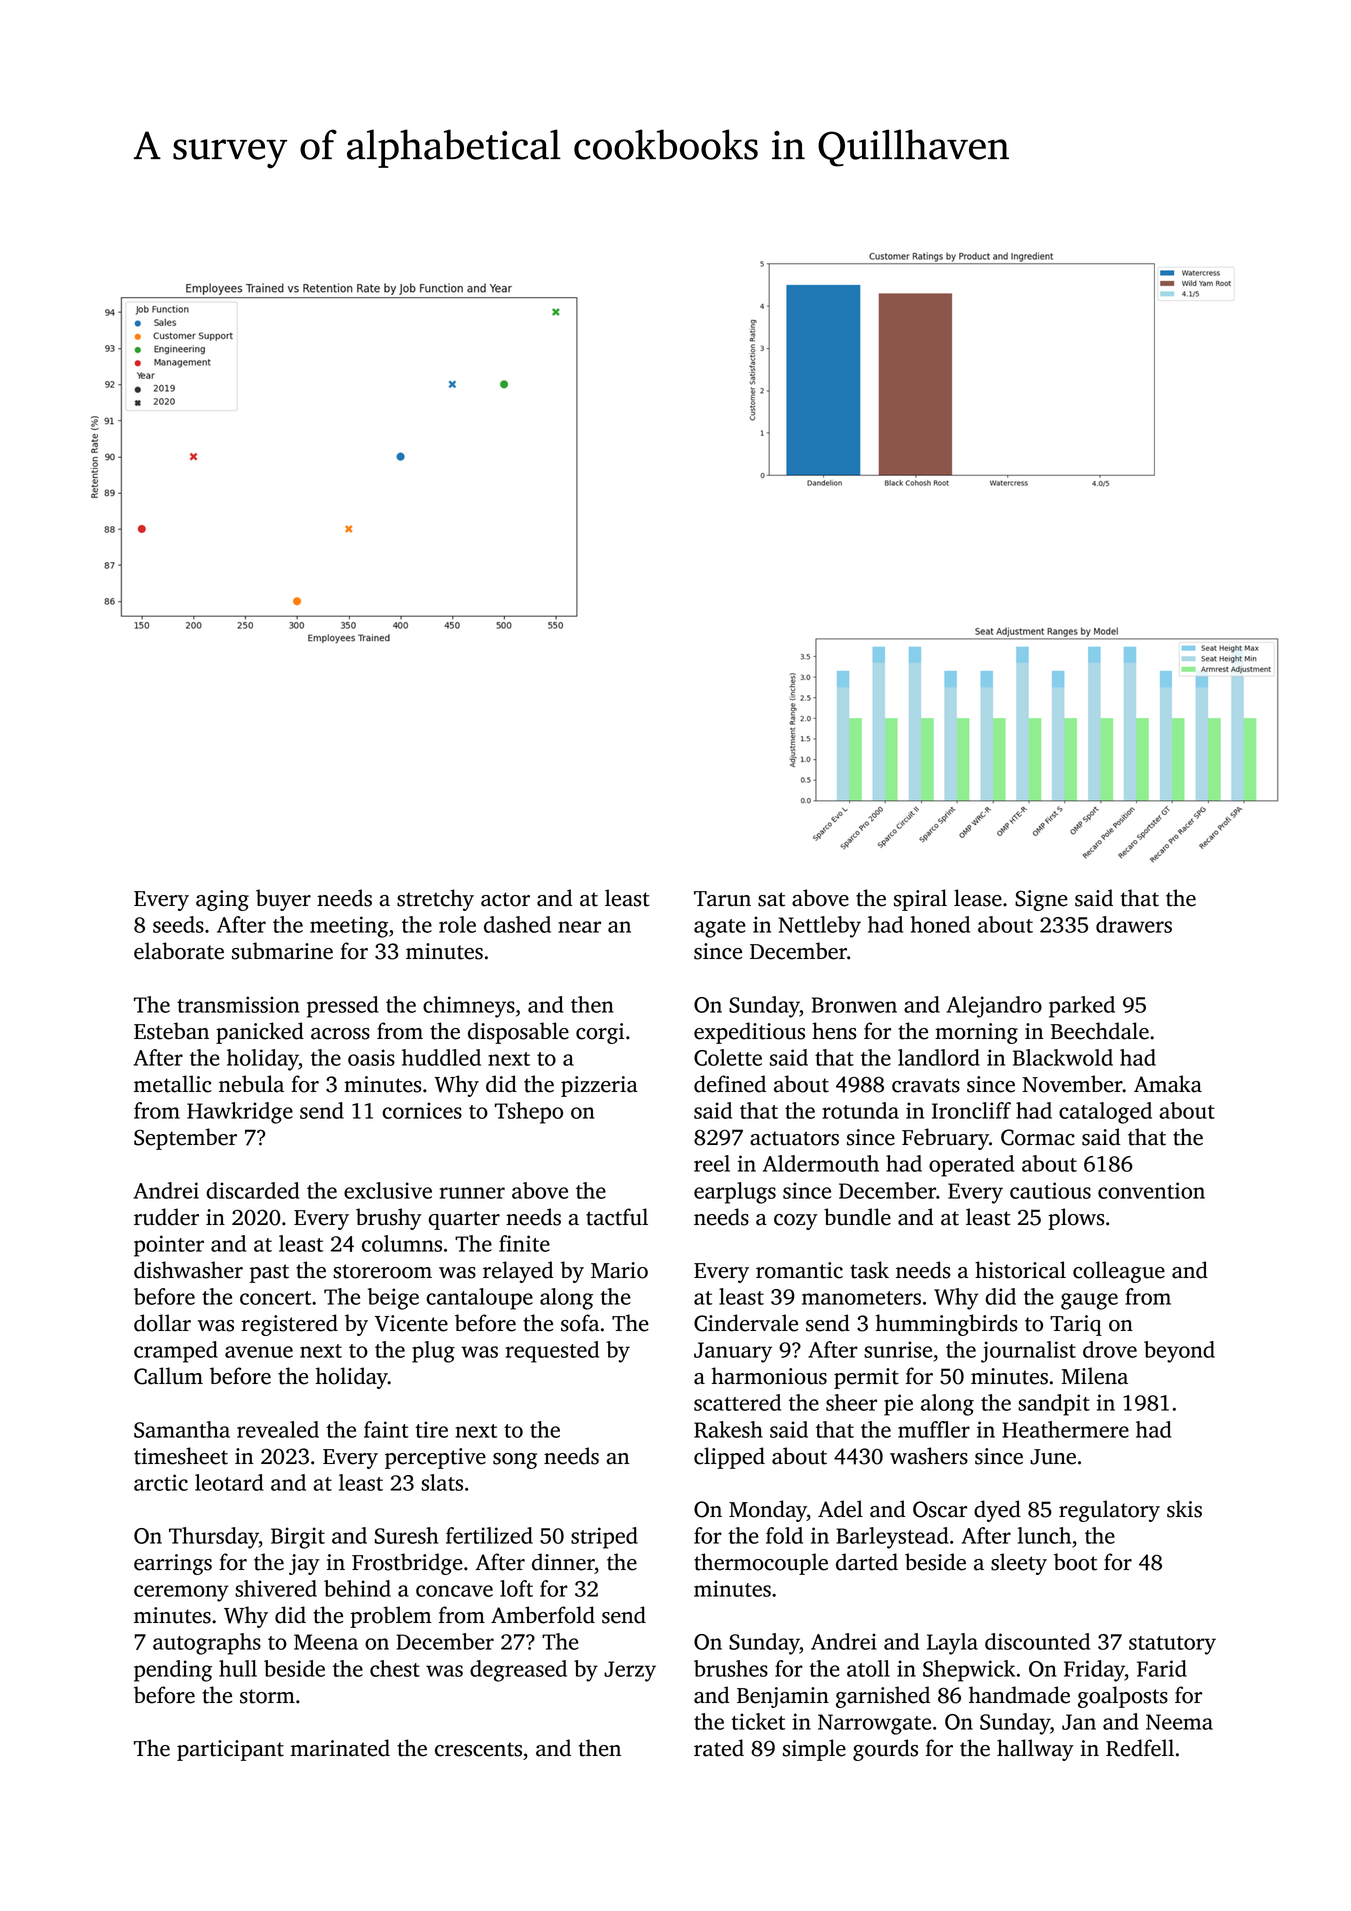 The width and height of the screenshot is (1351, 1911). What do you see at coordinates (617, 1217) in the screenshot?
I see `tactful` at bounding box center [617, 1217].
